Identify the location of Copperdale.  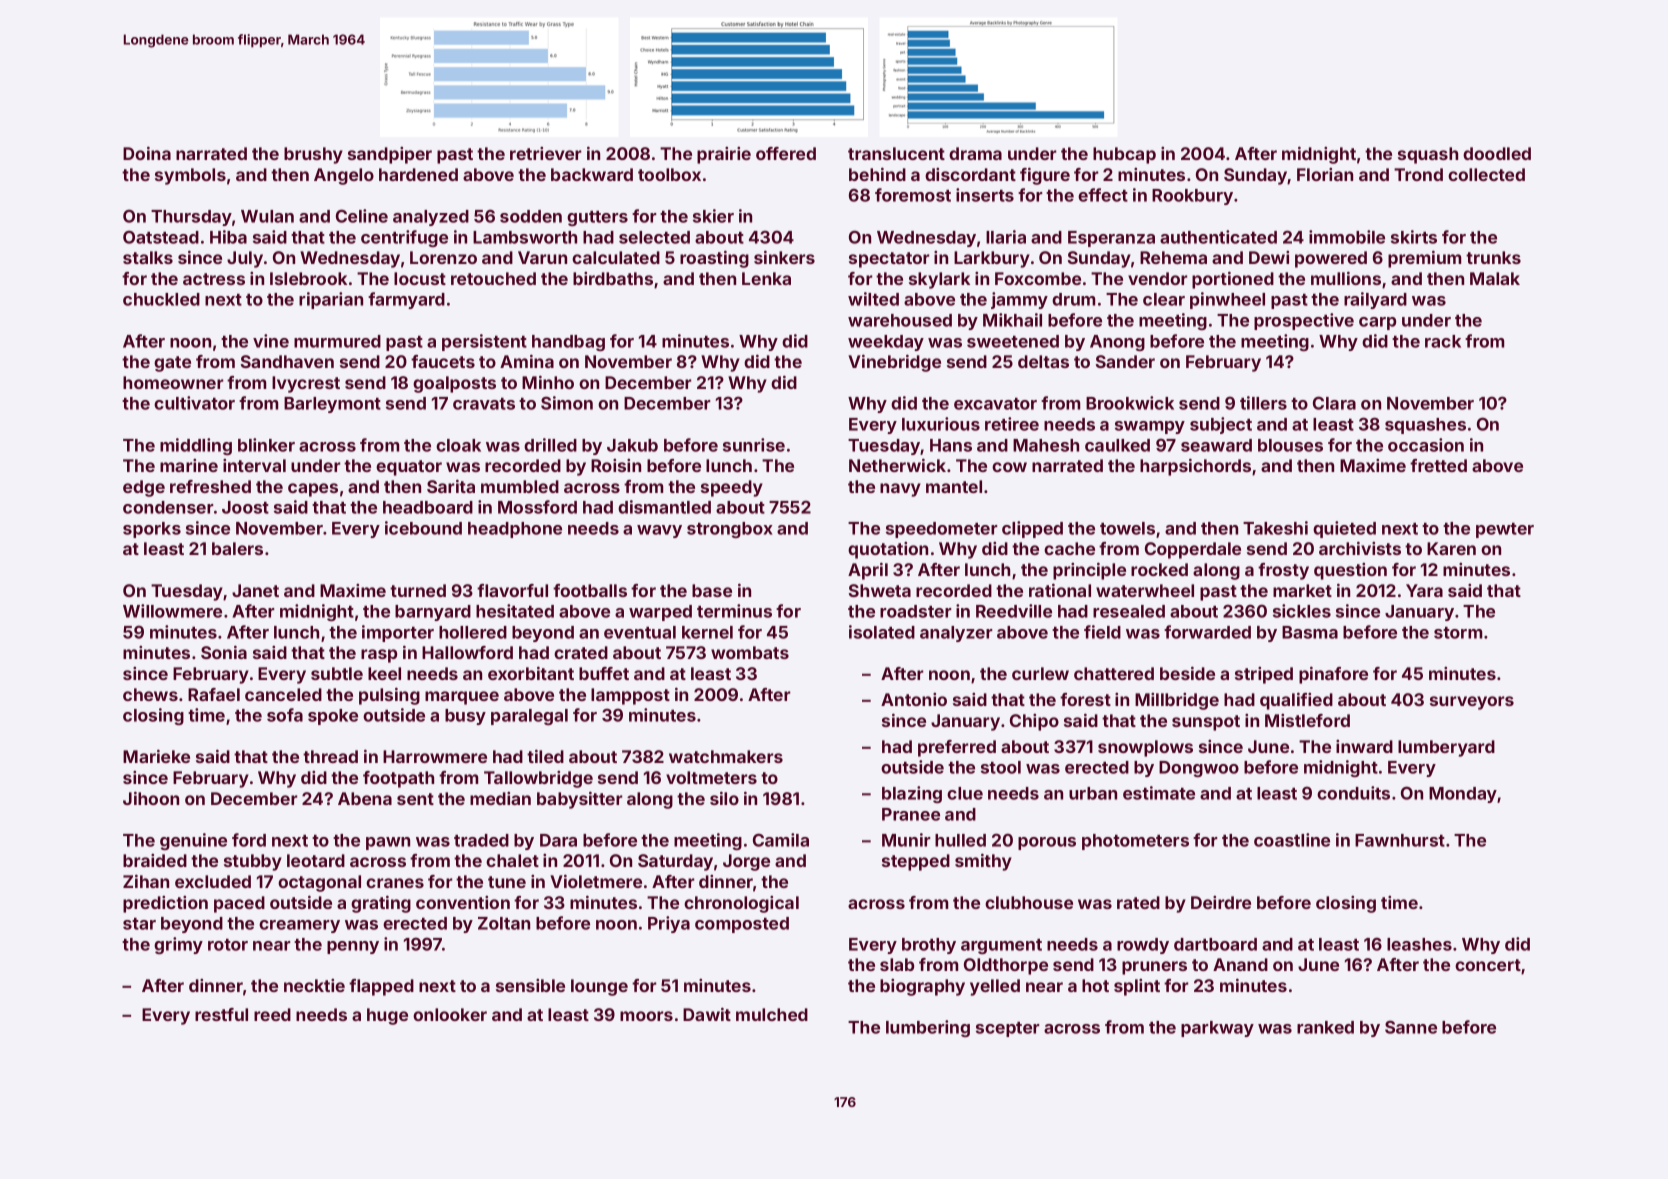
(1193, 550).
